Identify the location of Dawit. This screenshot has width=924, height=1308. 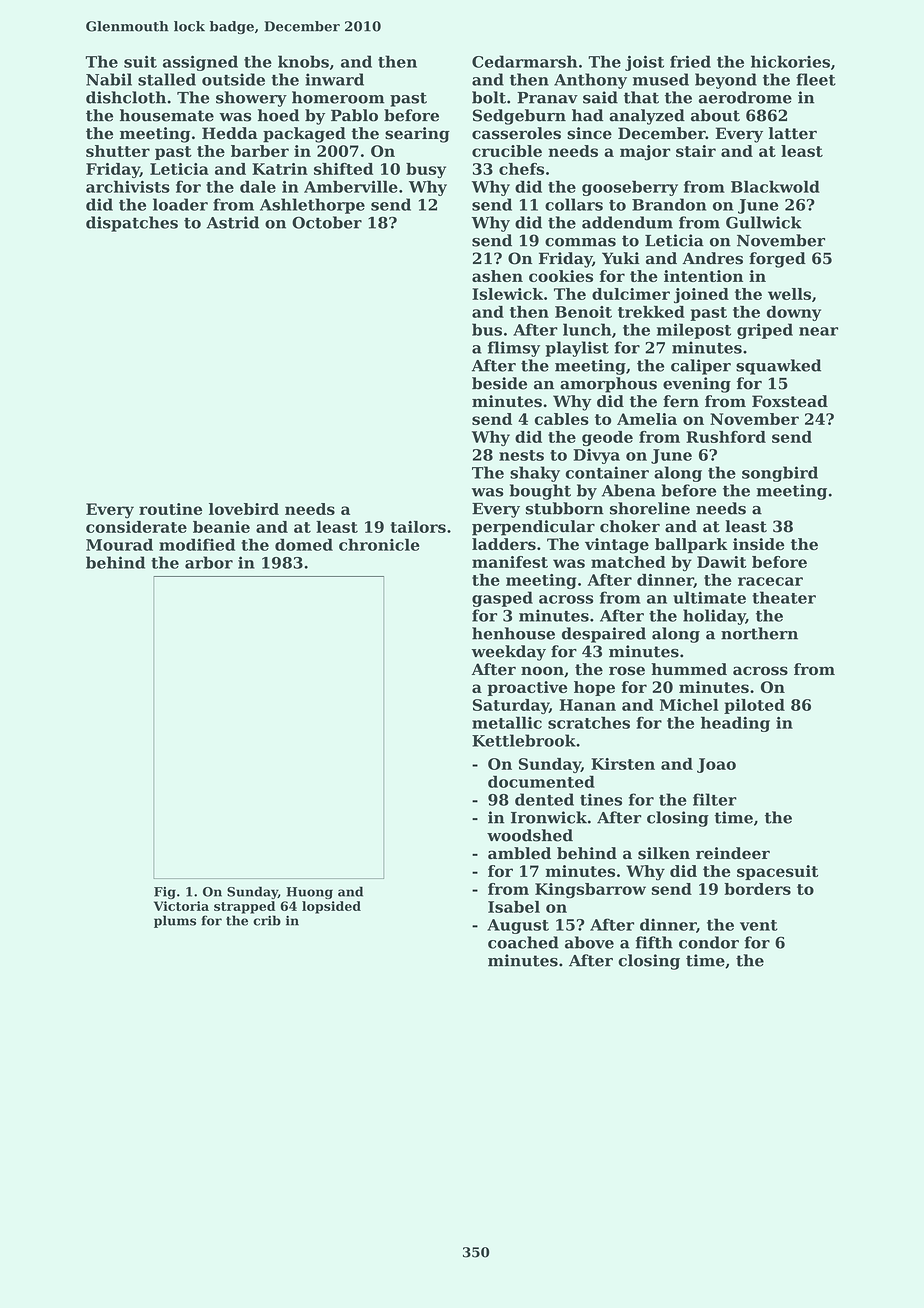
(722, 562).
